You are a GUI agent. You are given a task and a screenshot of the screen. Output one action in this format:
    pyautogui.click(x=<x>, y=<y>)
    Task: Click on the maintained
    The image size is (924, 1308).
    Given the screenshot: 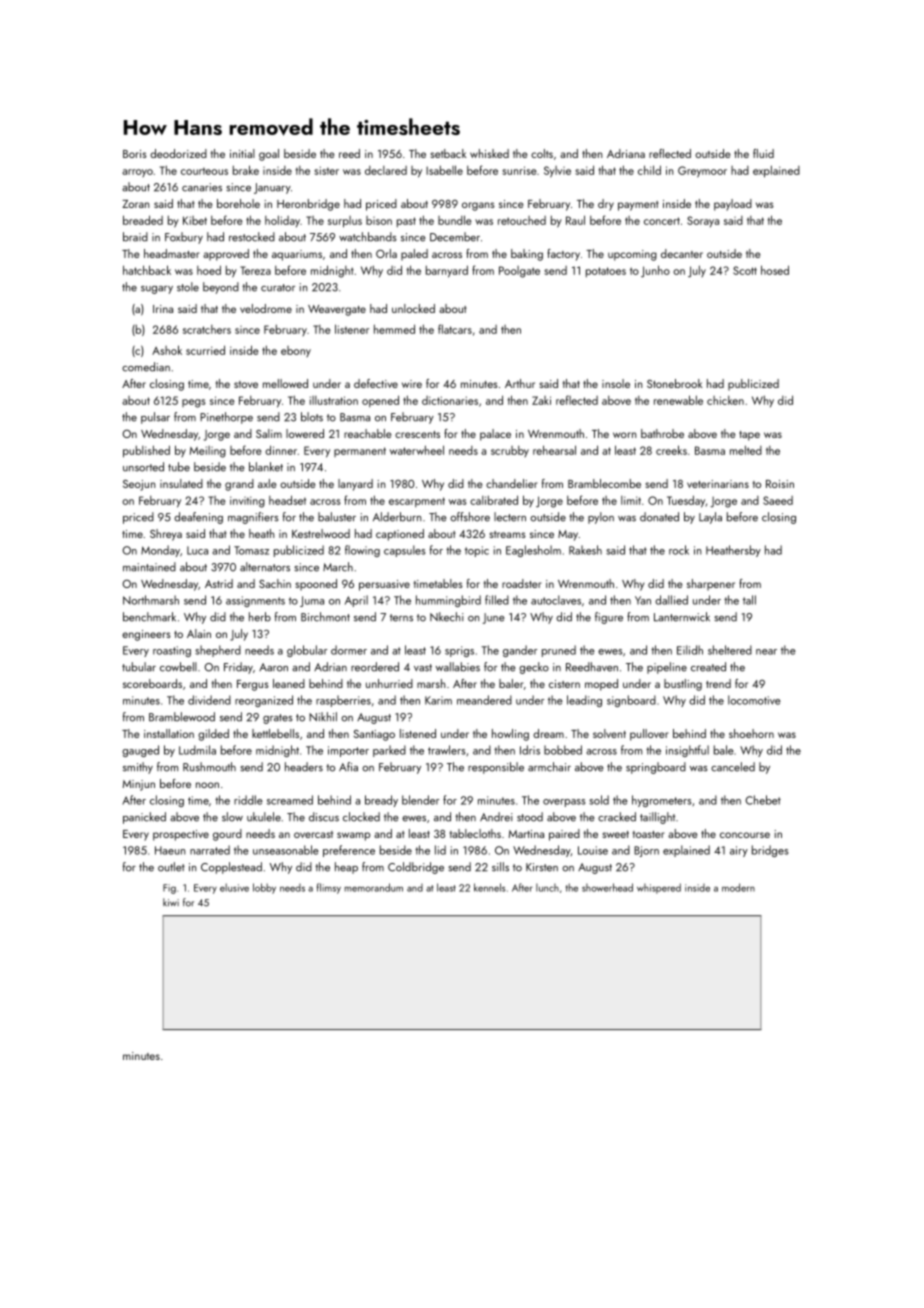 What is the action you would take?
    pyautogui.click(x=149, y=567)
